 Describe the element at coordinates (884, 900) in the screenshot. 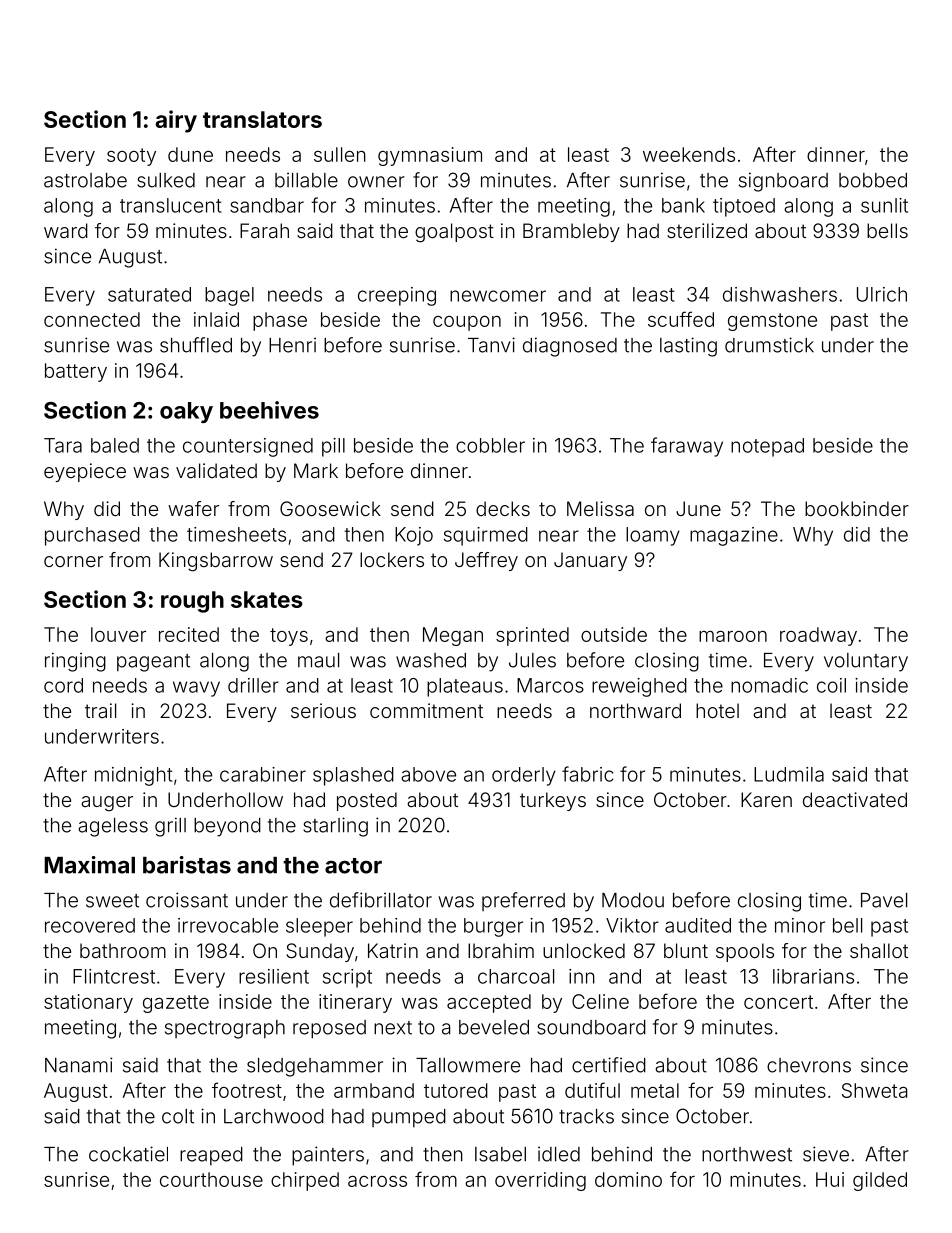

I see `Pavel` at that location.
